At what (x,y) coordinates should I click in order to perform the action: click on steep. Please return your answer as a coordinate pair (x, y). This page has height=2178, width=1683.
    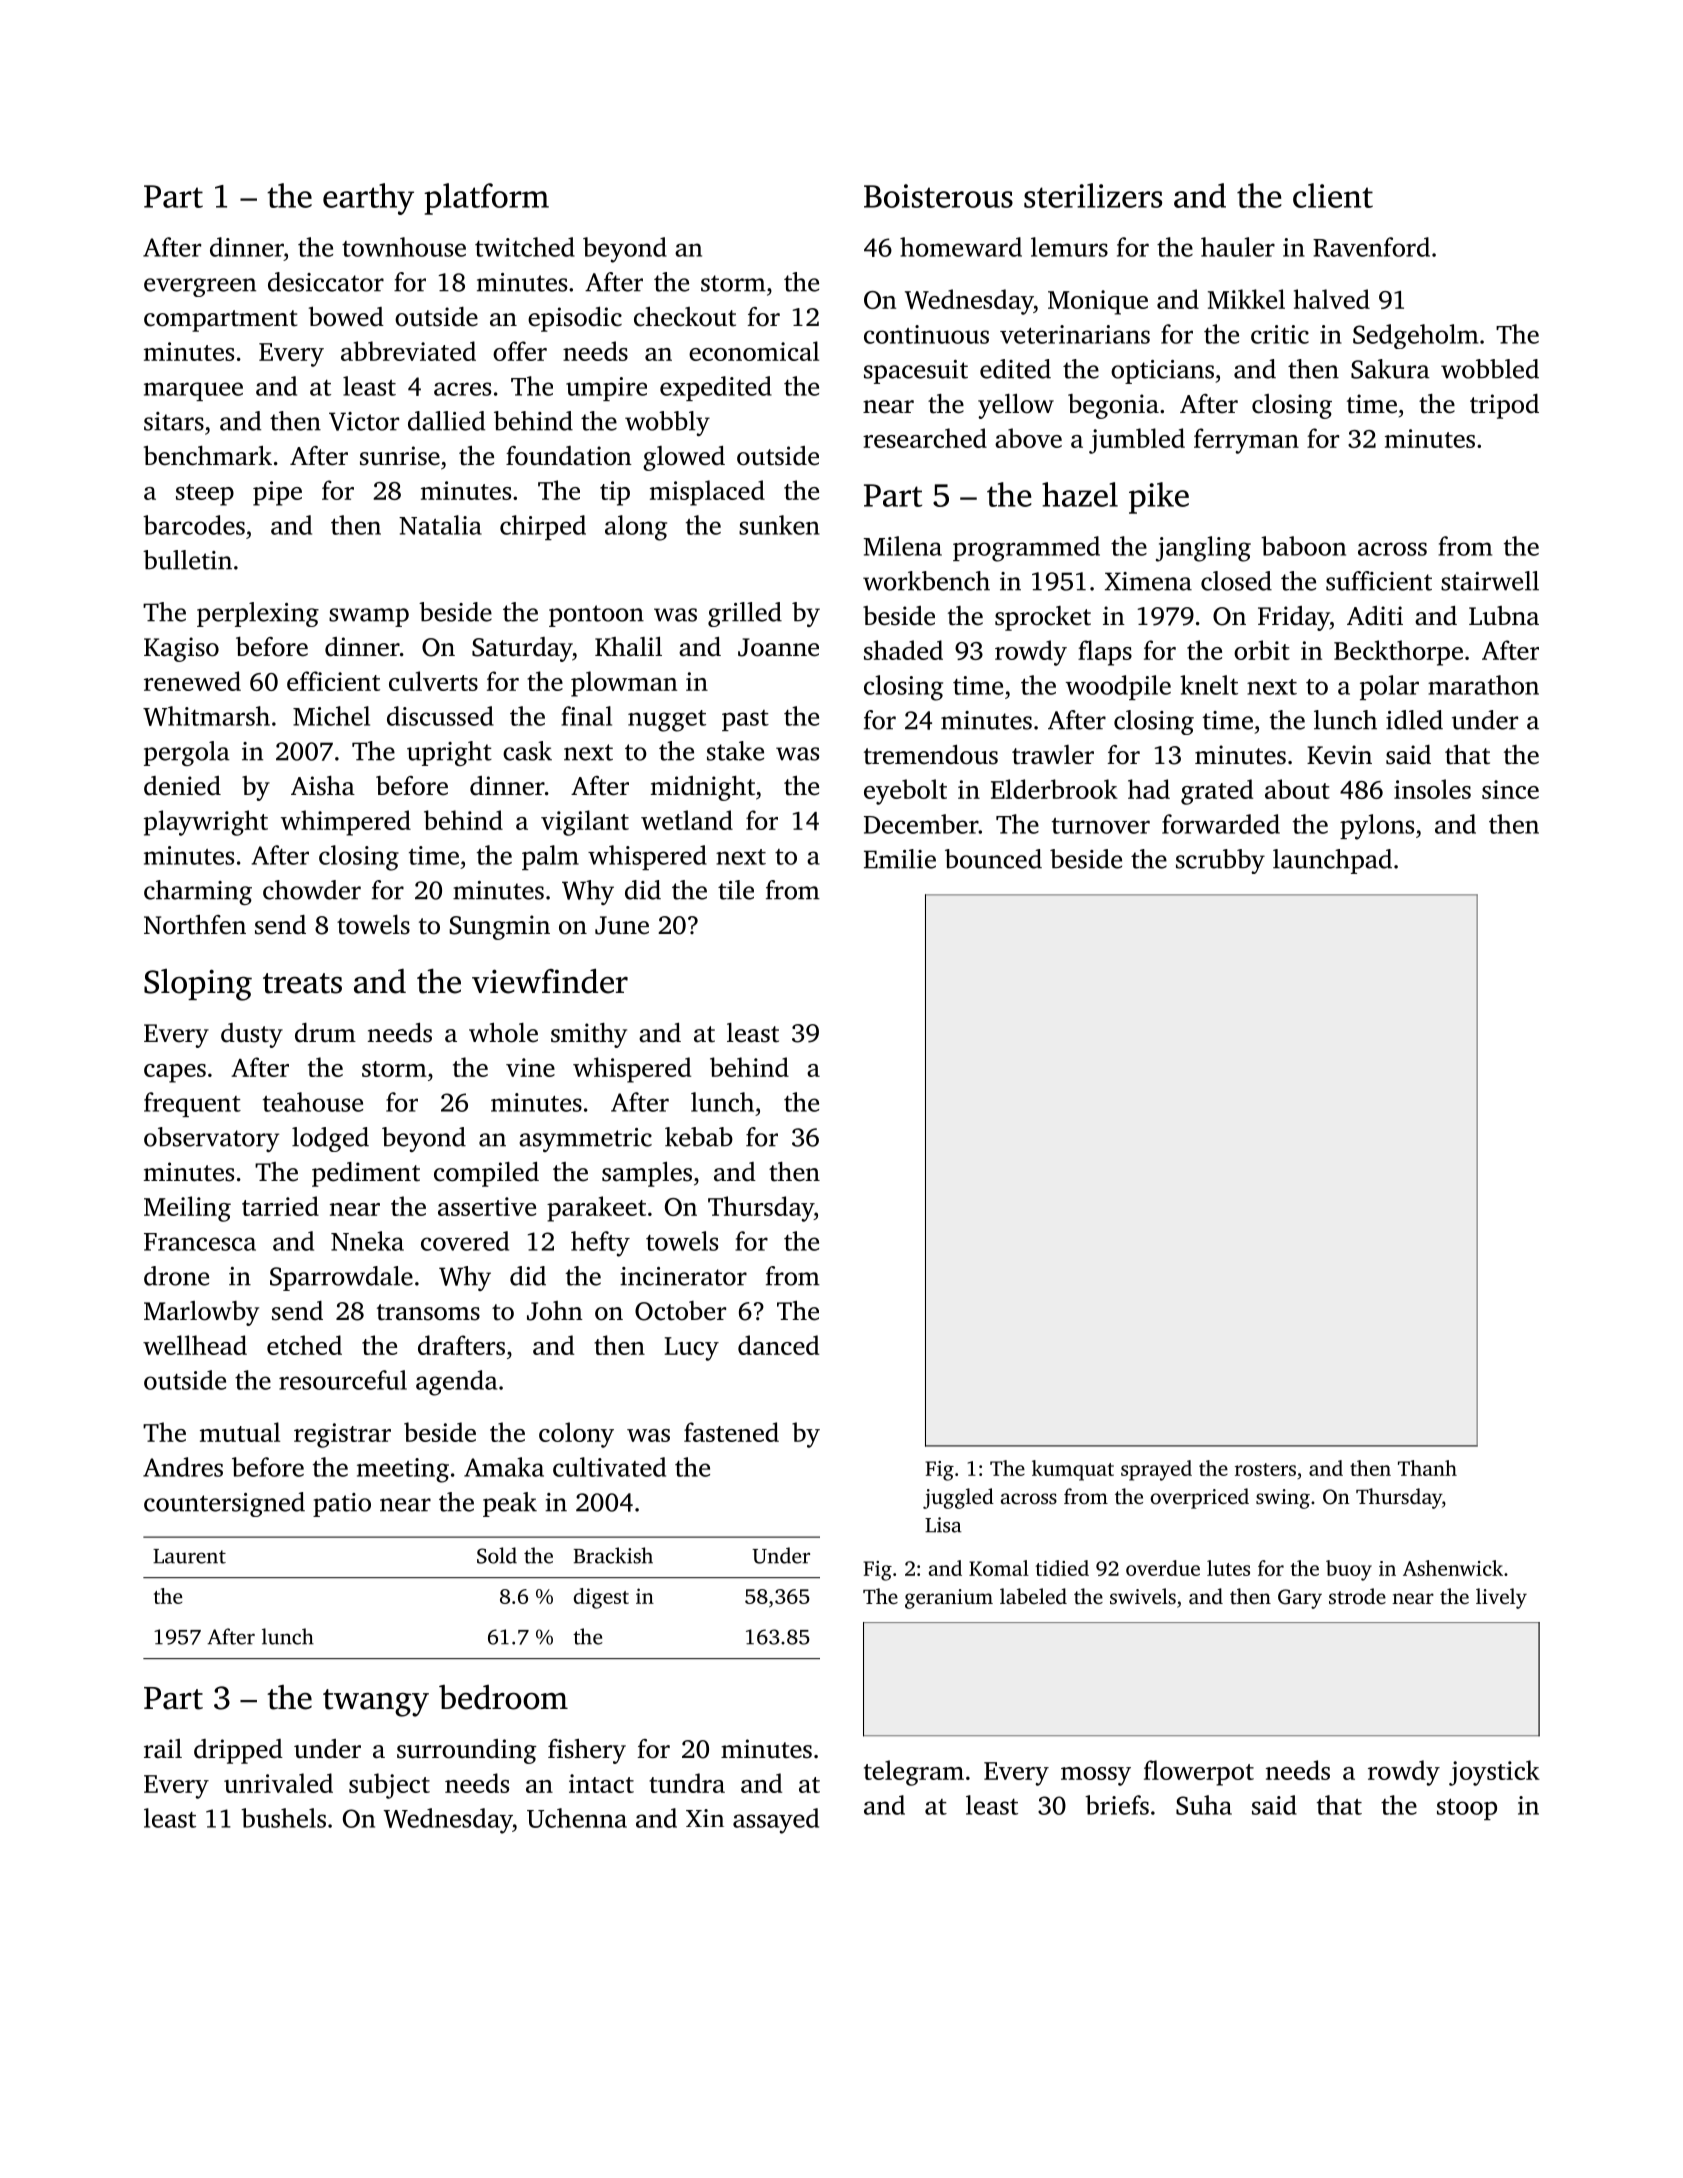
    Looking at the image, I should click on (205, 495).
